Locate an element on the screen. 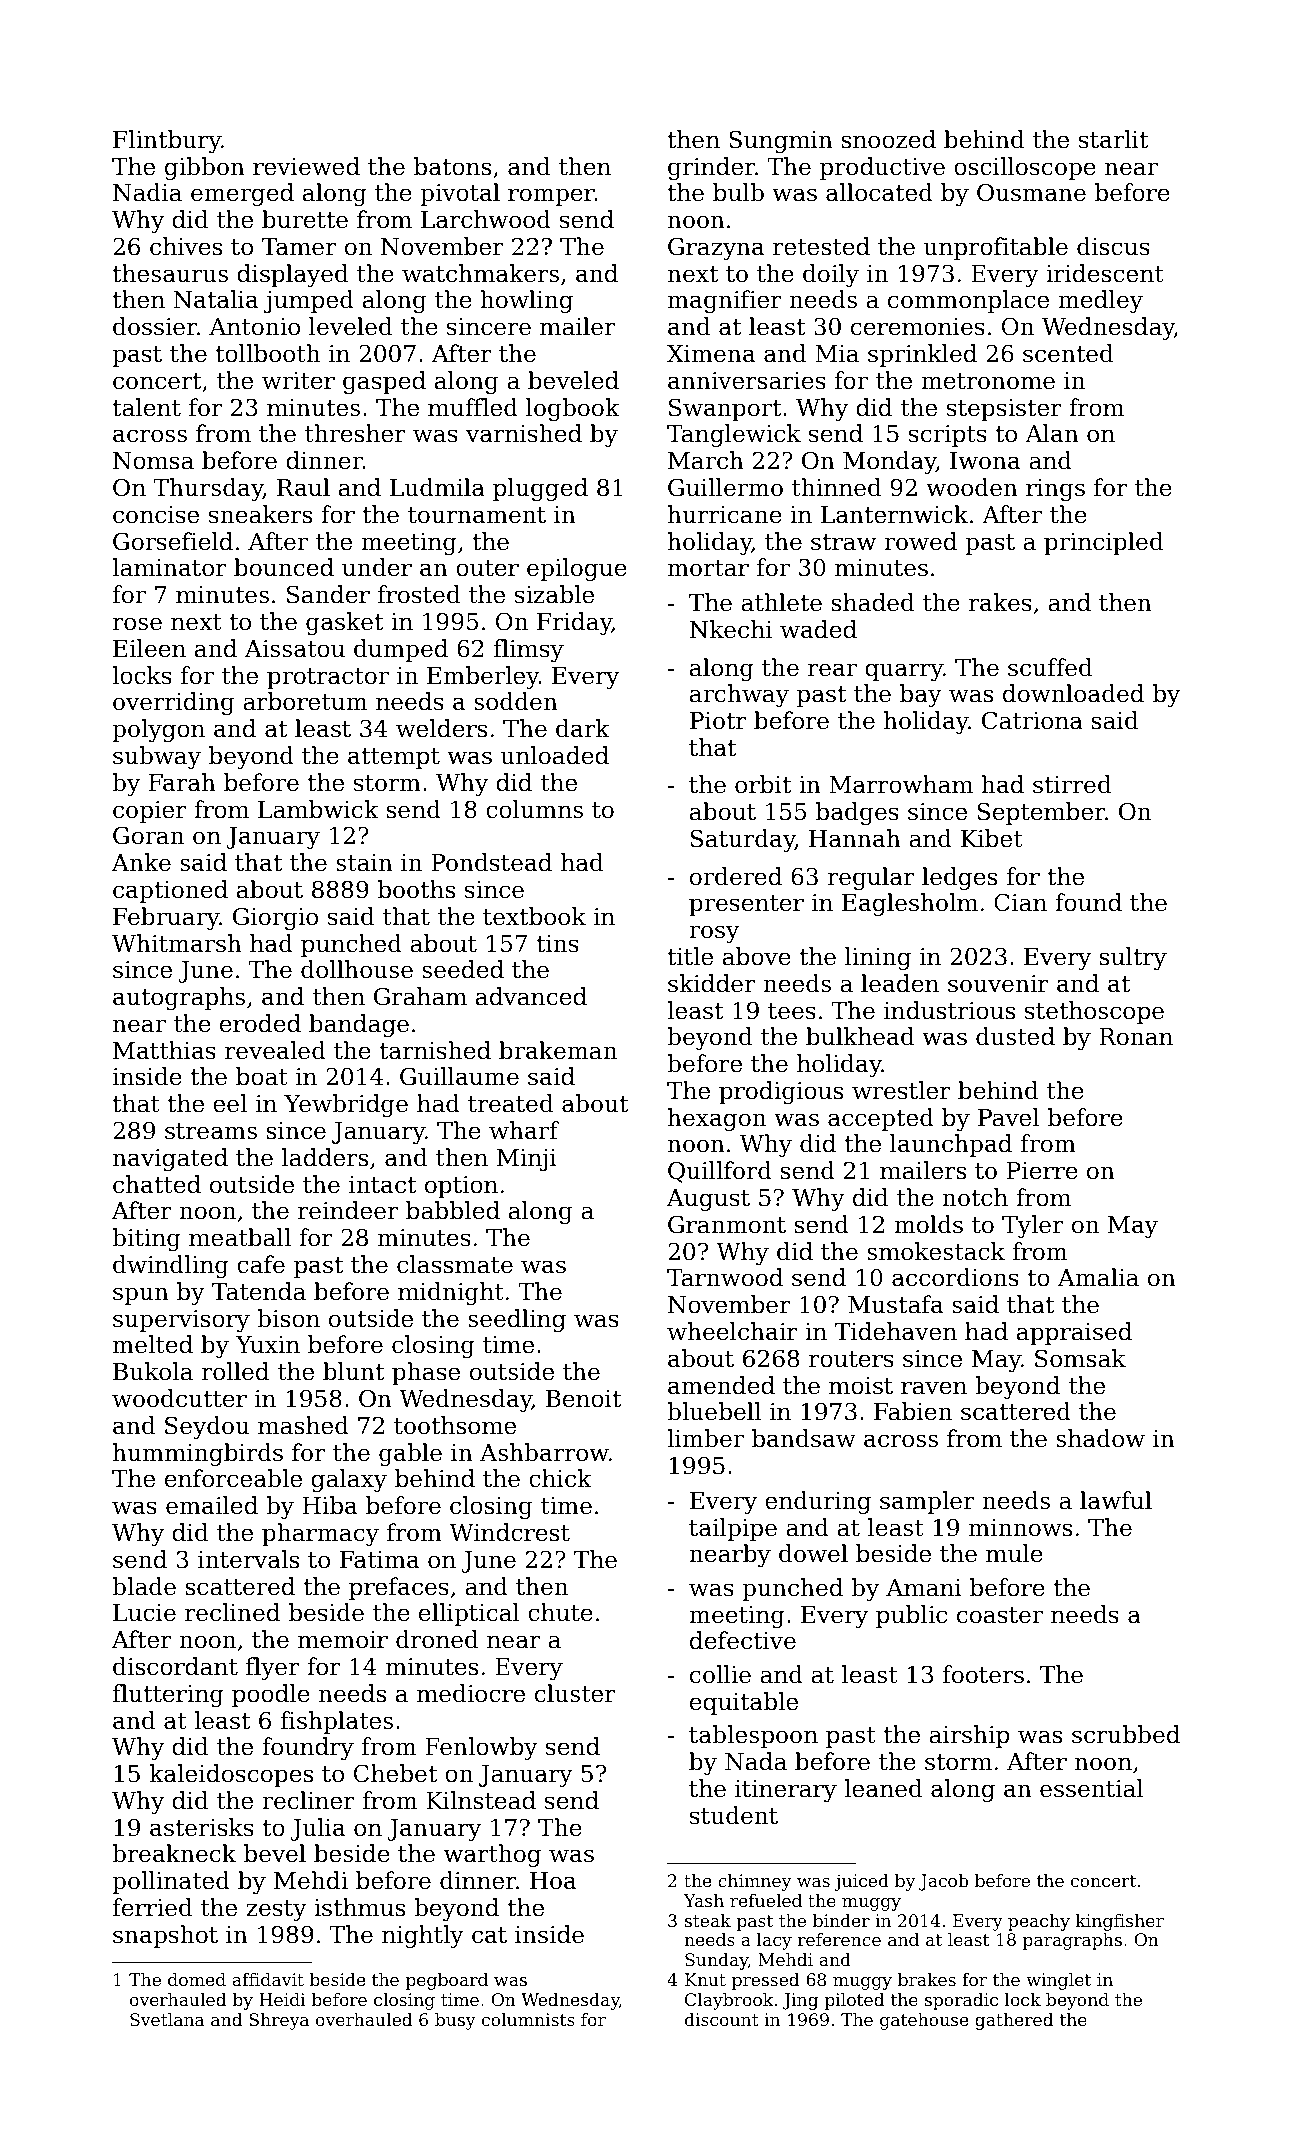 The image size is (1297, 2135). wheelchair is located at coordinates (732, 1331).
